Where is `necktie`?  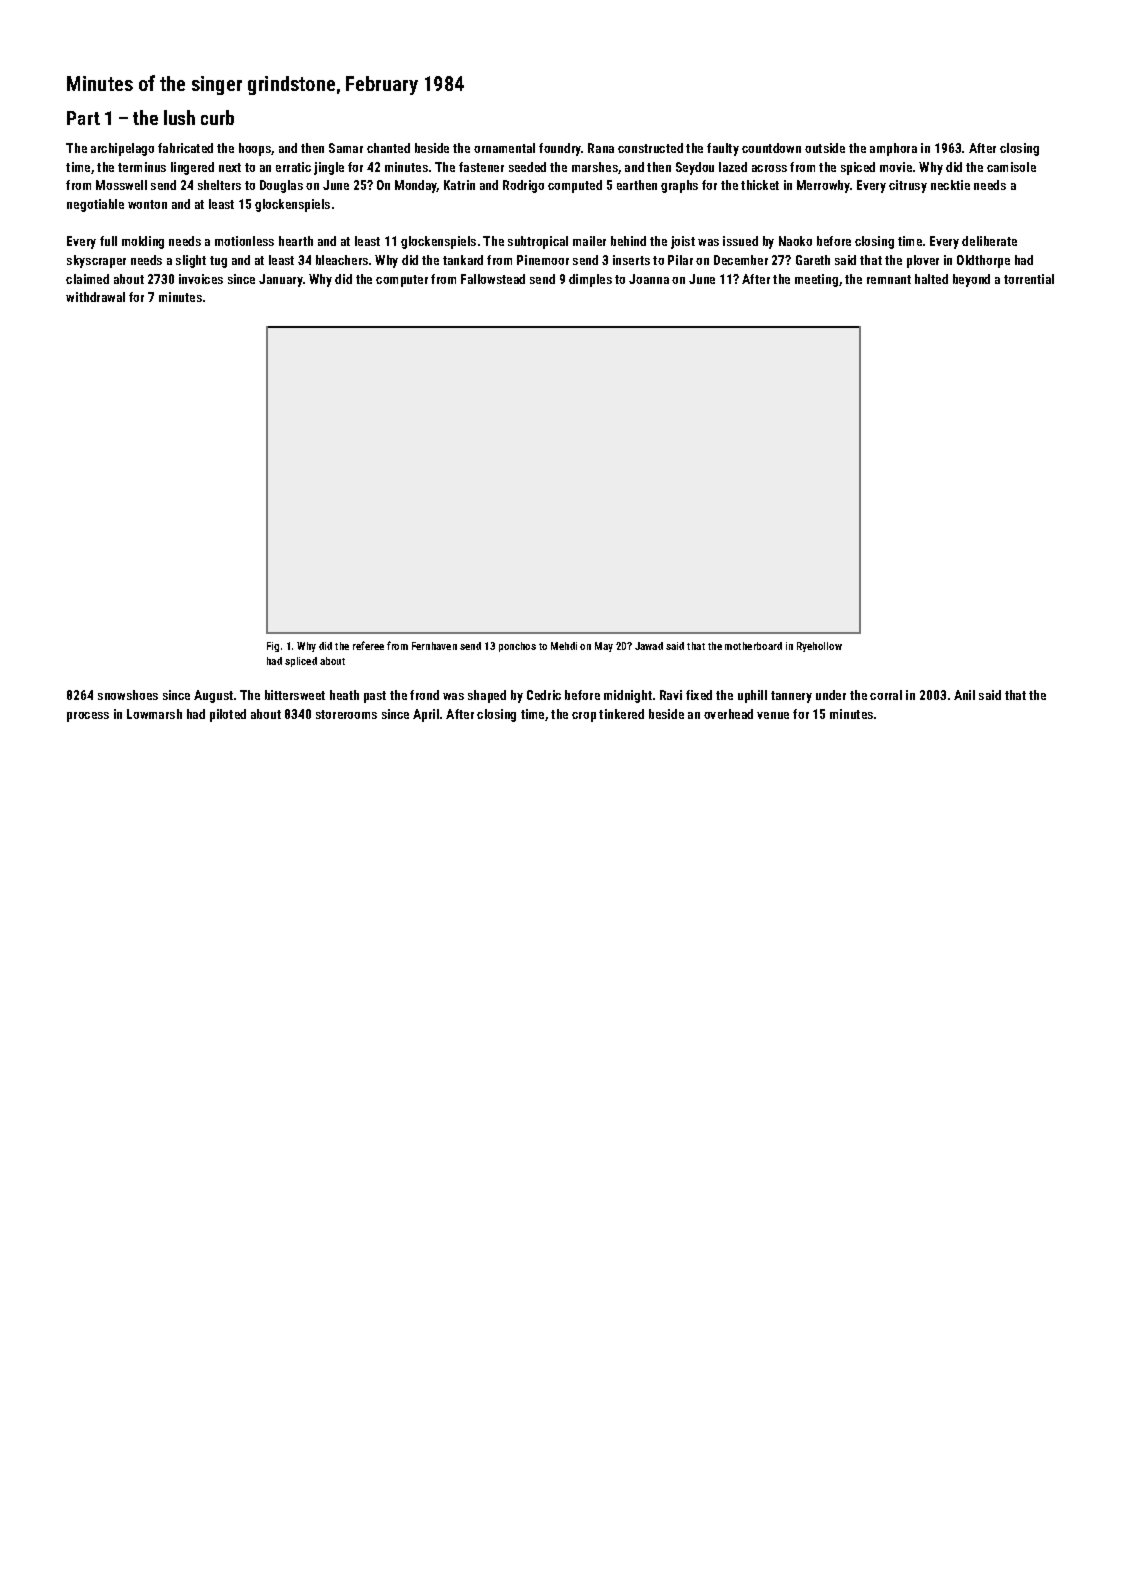
necktie is located at coordinates (950, 185).
